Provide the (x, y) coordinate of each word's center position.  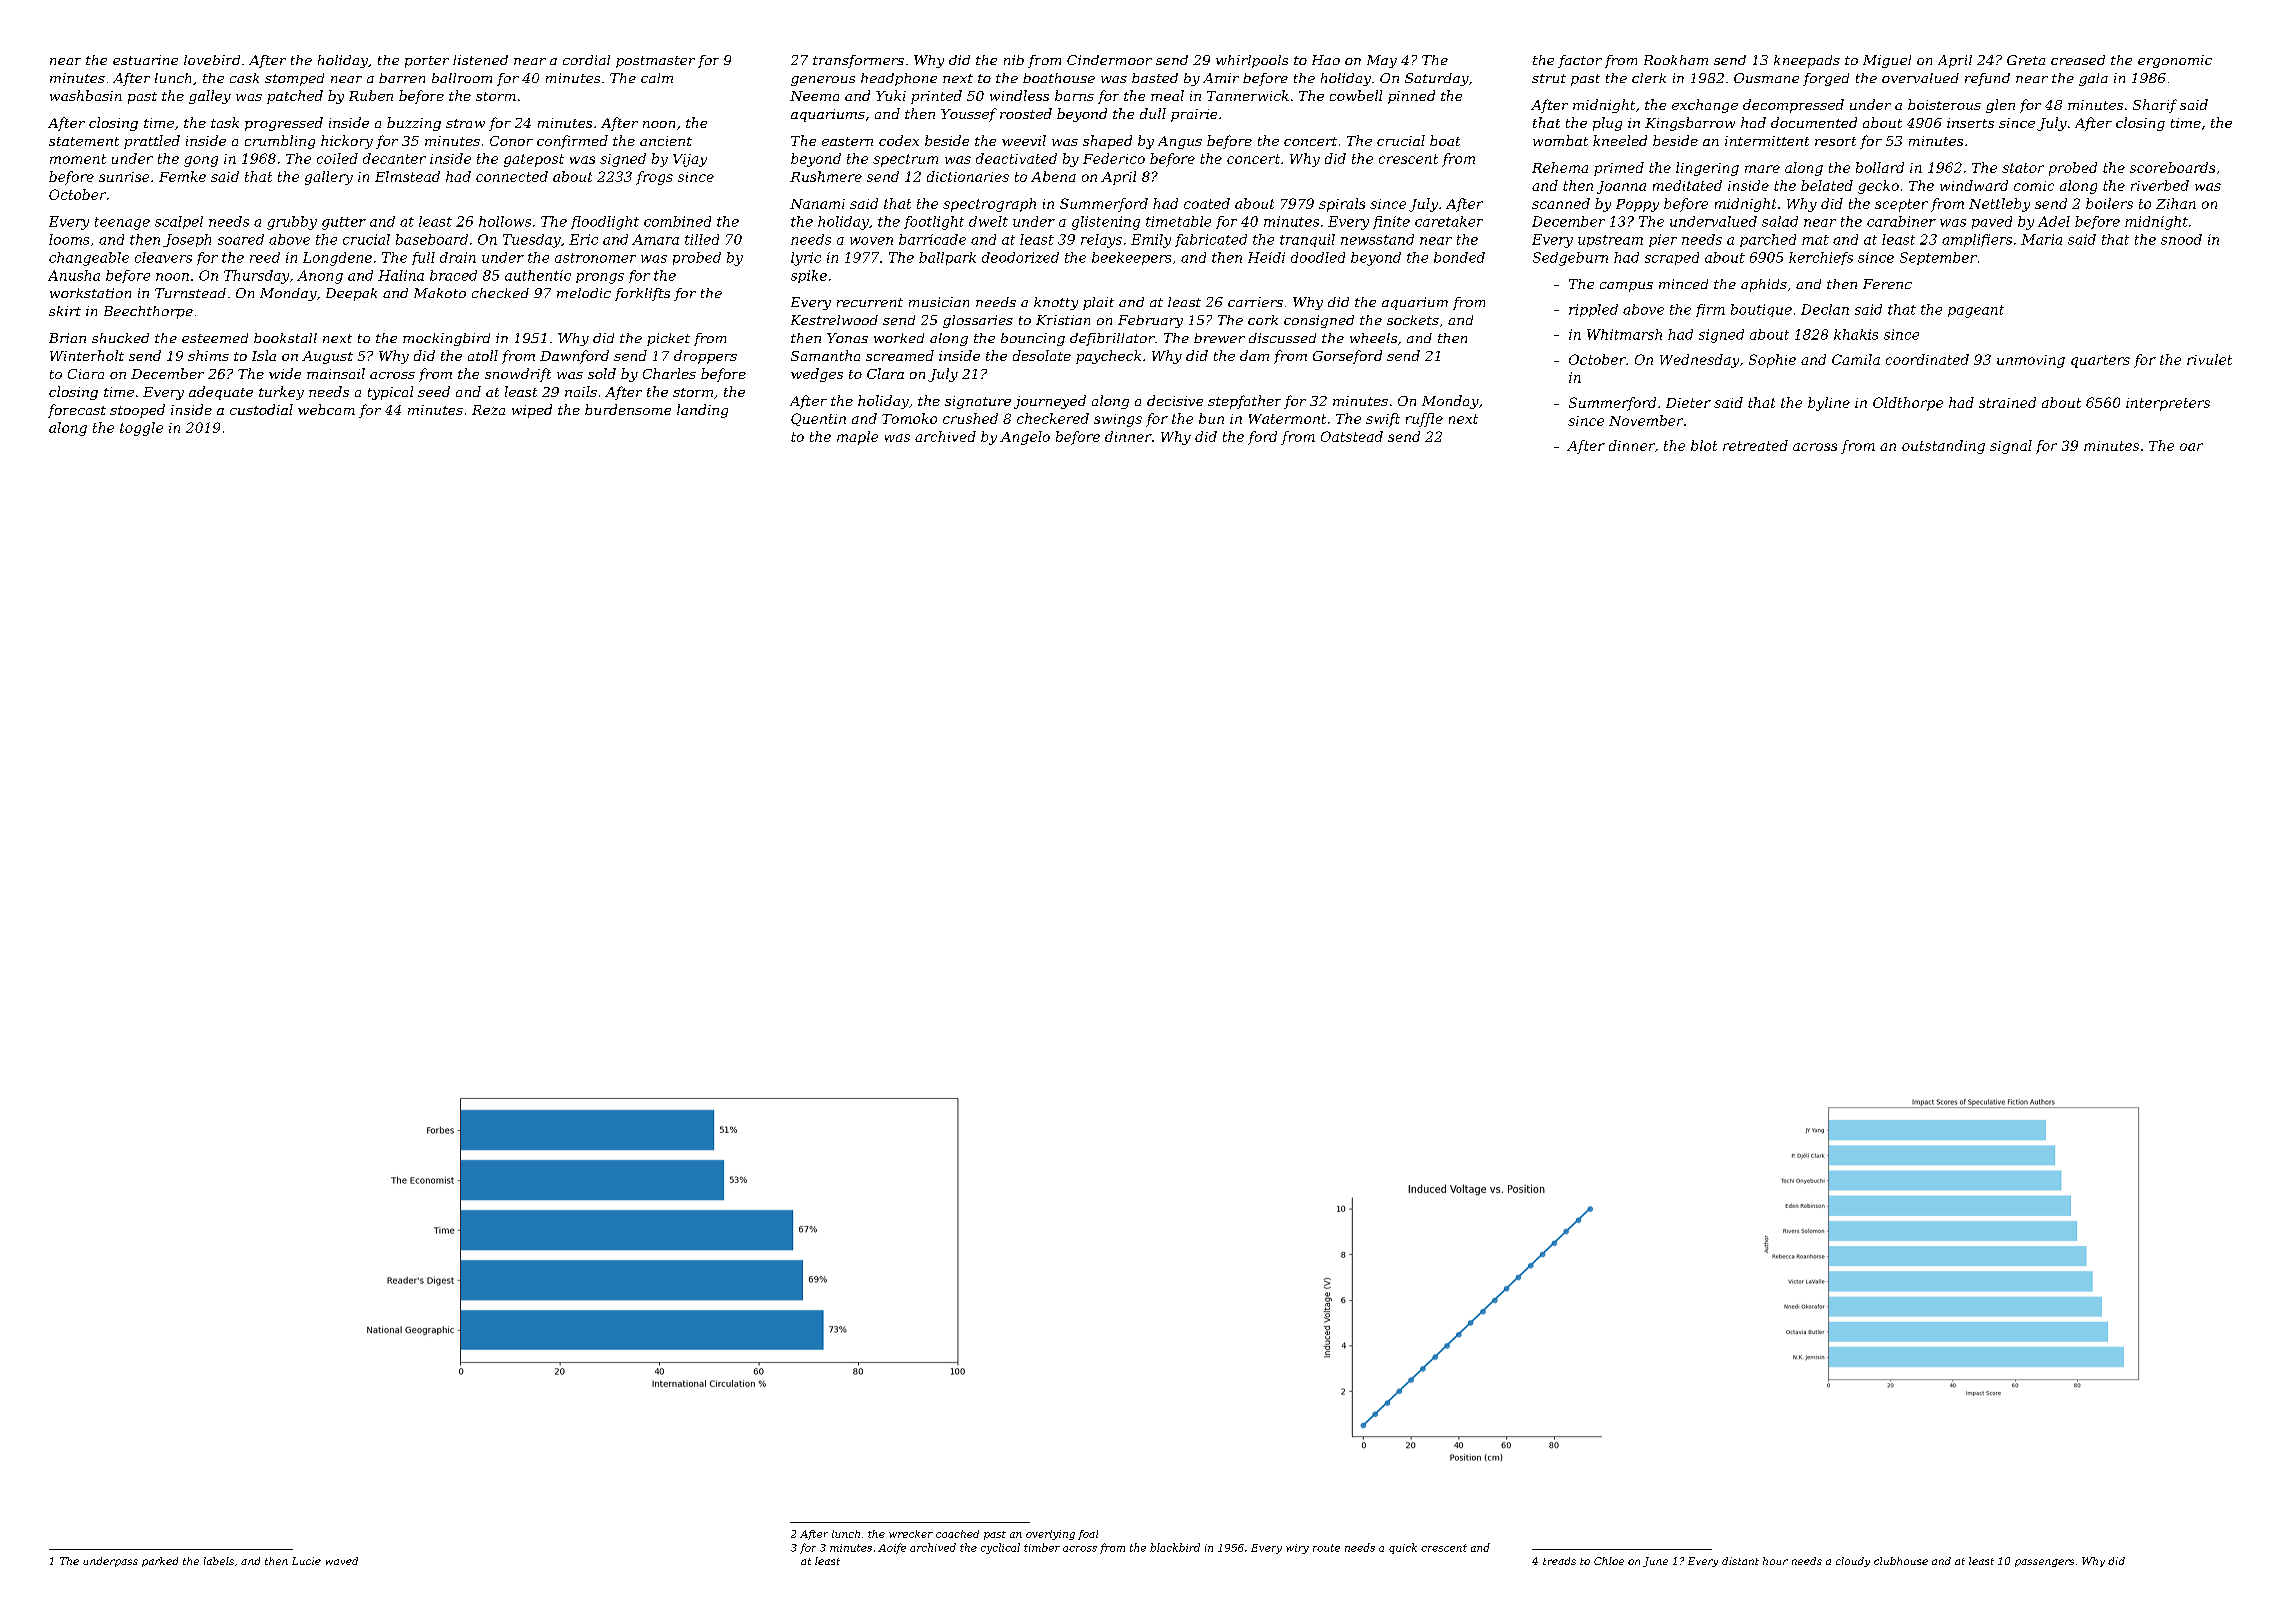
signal (2011, 447)
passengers (2044, 1563)
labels (219, 1561)
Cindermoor (1109, 60)
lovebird (212, 60)
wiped (532, 411)
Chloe (1609, 1561)
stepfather (1244, 402)
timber (1042, 1547)
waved (342, 1561)
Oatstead (1352, 436)
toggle (141, 429)
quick (1403, 1548)
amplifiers (1977, 240)
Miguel (1887, 61)
